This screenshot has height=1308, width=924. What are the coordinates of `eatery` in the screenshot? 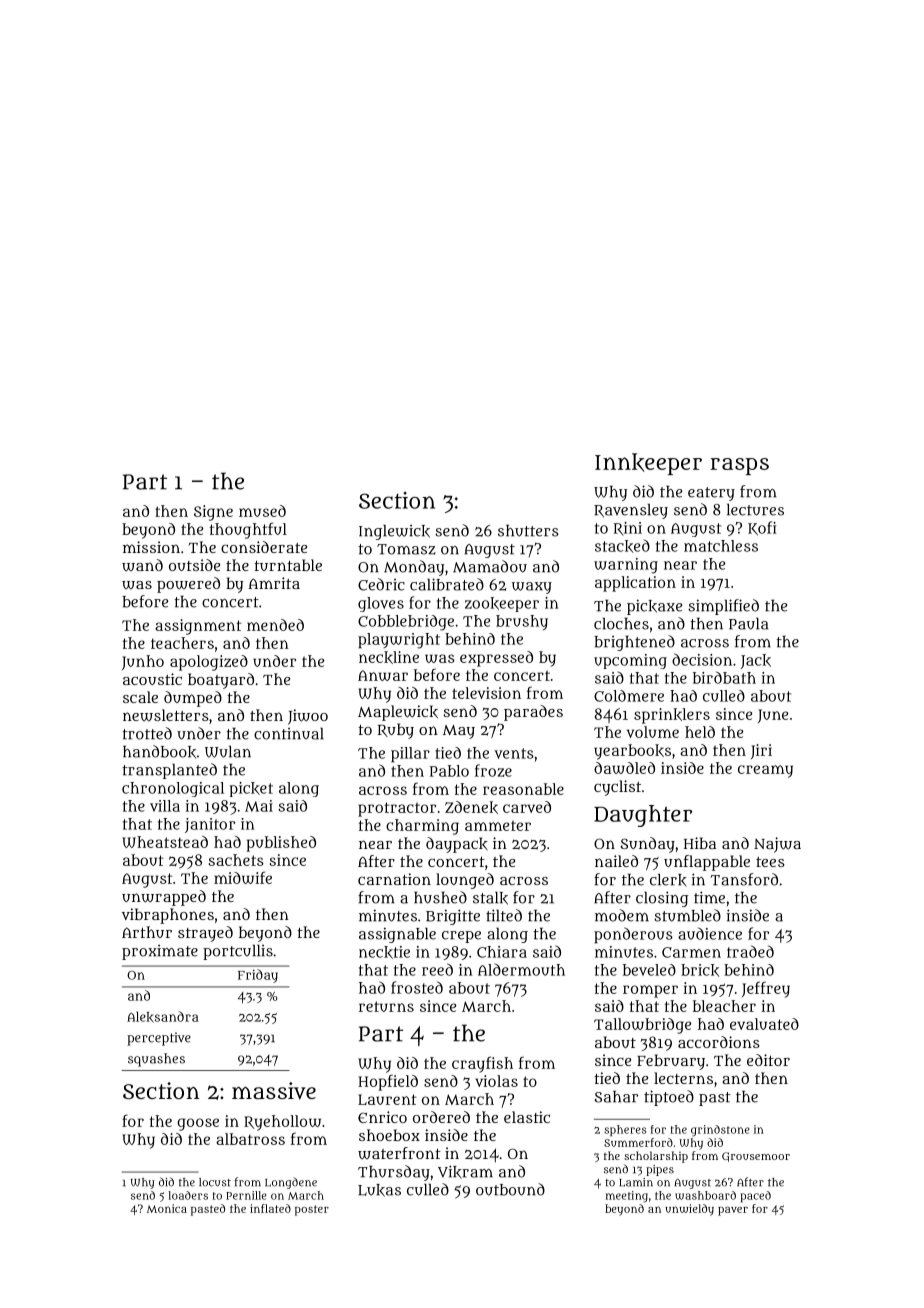 It's located at (711, 494).
